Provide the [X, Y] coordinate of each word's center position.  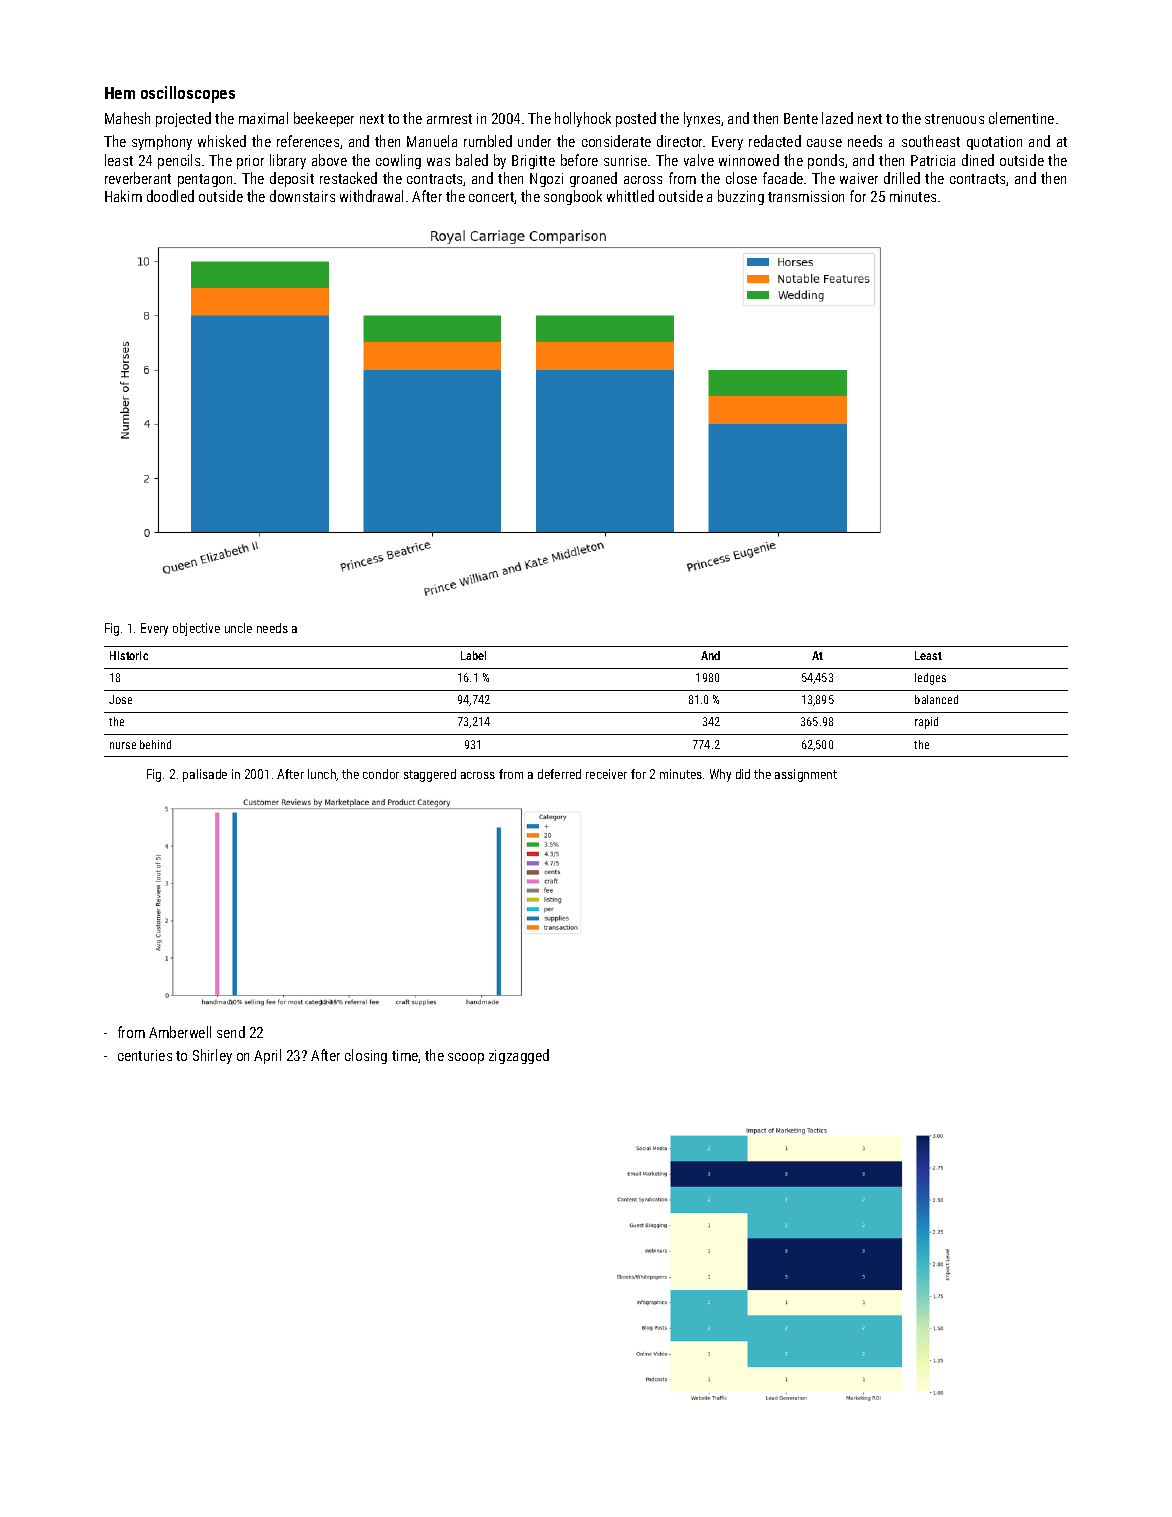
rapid [926, 723]
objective [196, 629]
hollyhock [583, 119]
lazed [837, 118]
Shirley [212, 1056]
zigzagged [519, 1056]
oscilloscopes [188, 94]
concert [492, 198]
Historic [129, 655]
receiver [606, 774]
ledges [930, 679]
